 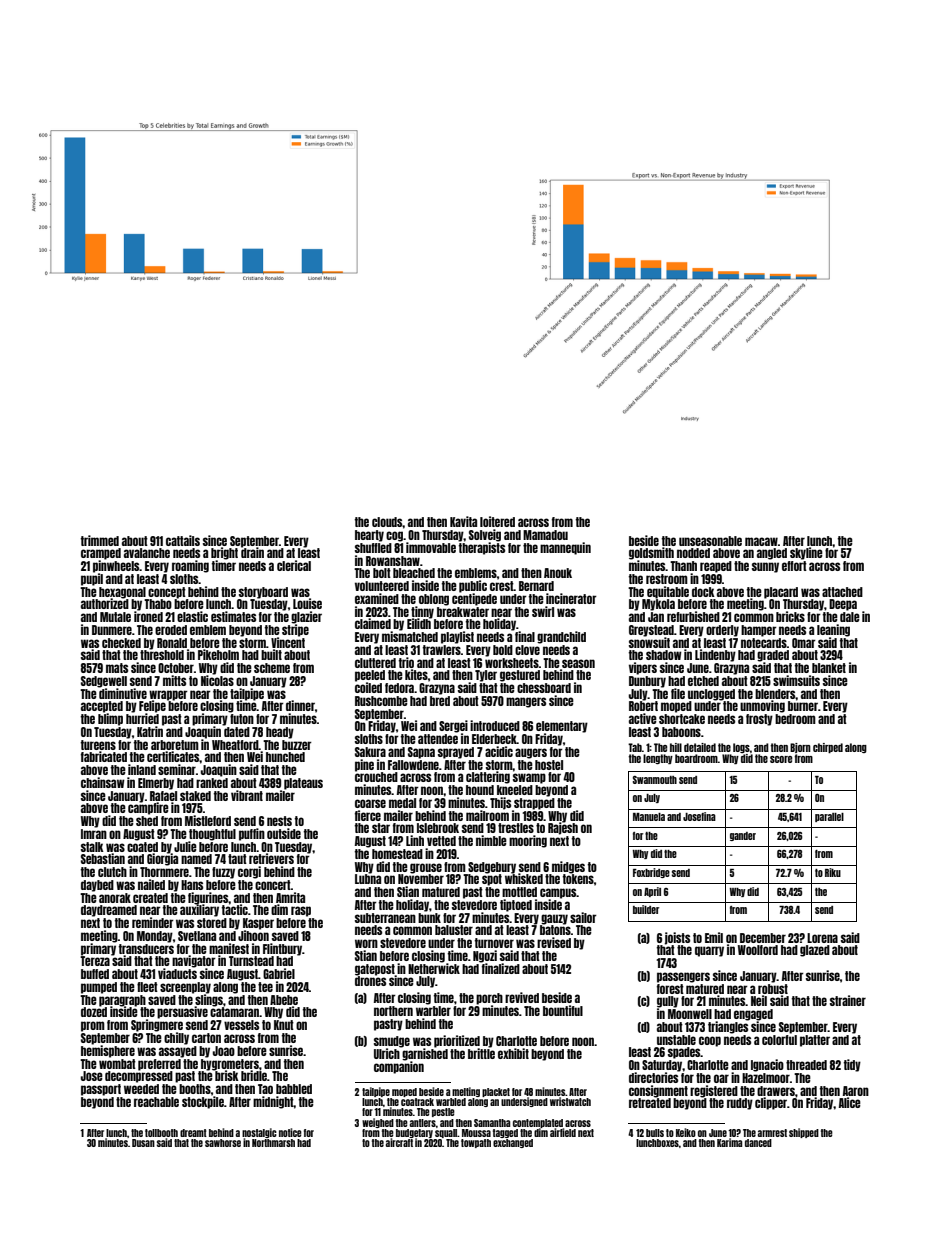 What do you see at coordinates (563, 1132) in the image?
I see `airfield` at bounding box center [563, 1132].
